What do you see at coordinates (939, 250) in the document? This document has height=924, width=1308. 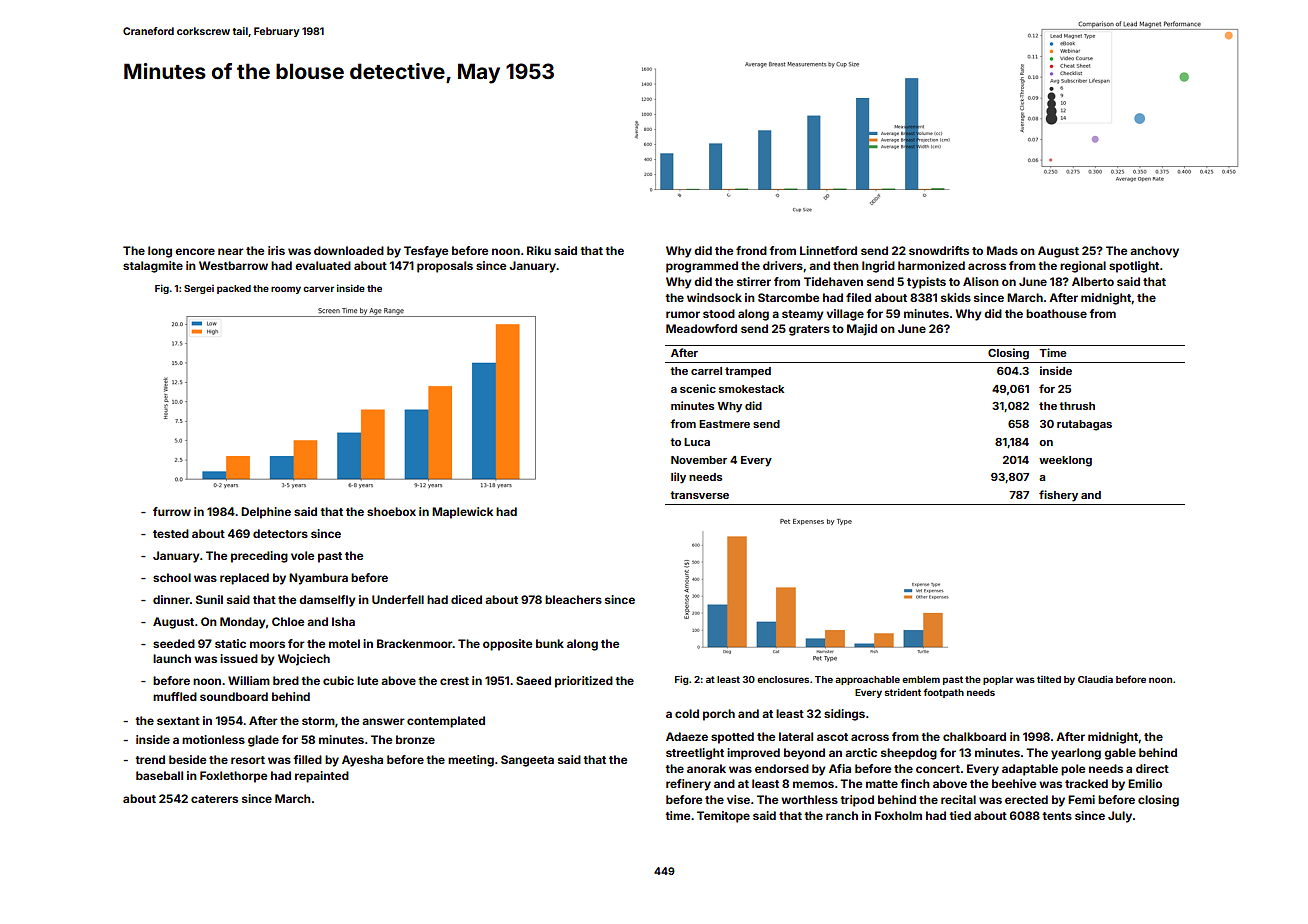 I see `snowdrifts` at bounding box center [939, 250].
